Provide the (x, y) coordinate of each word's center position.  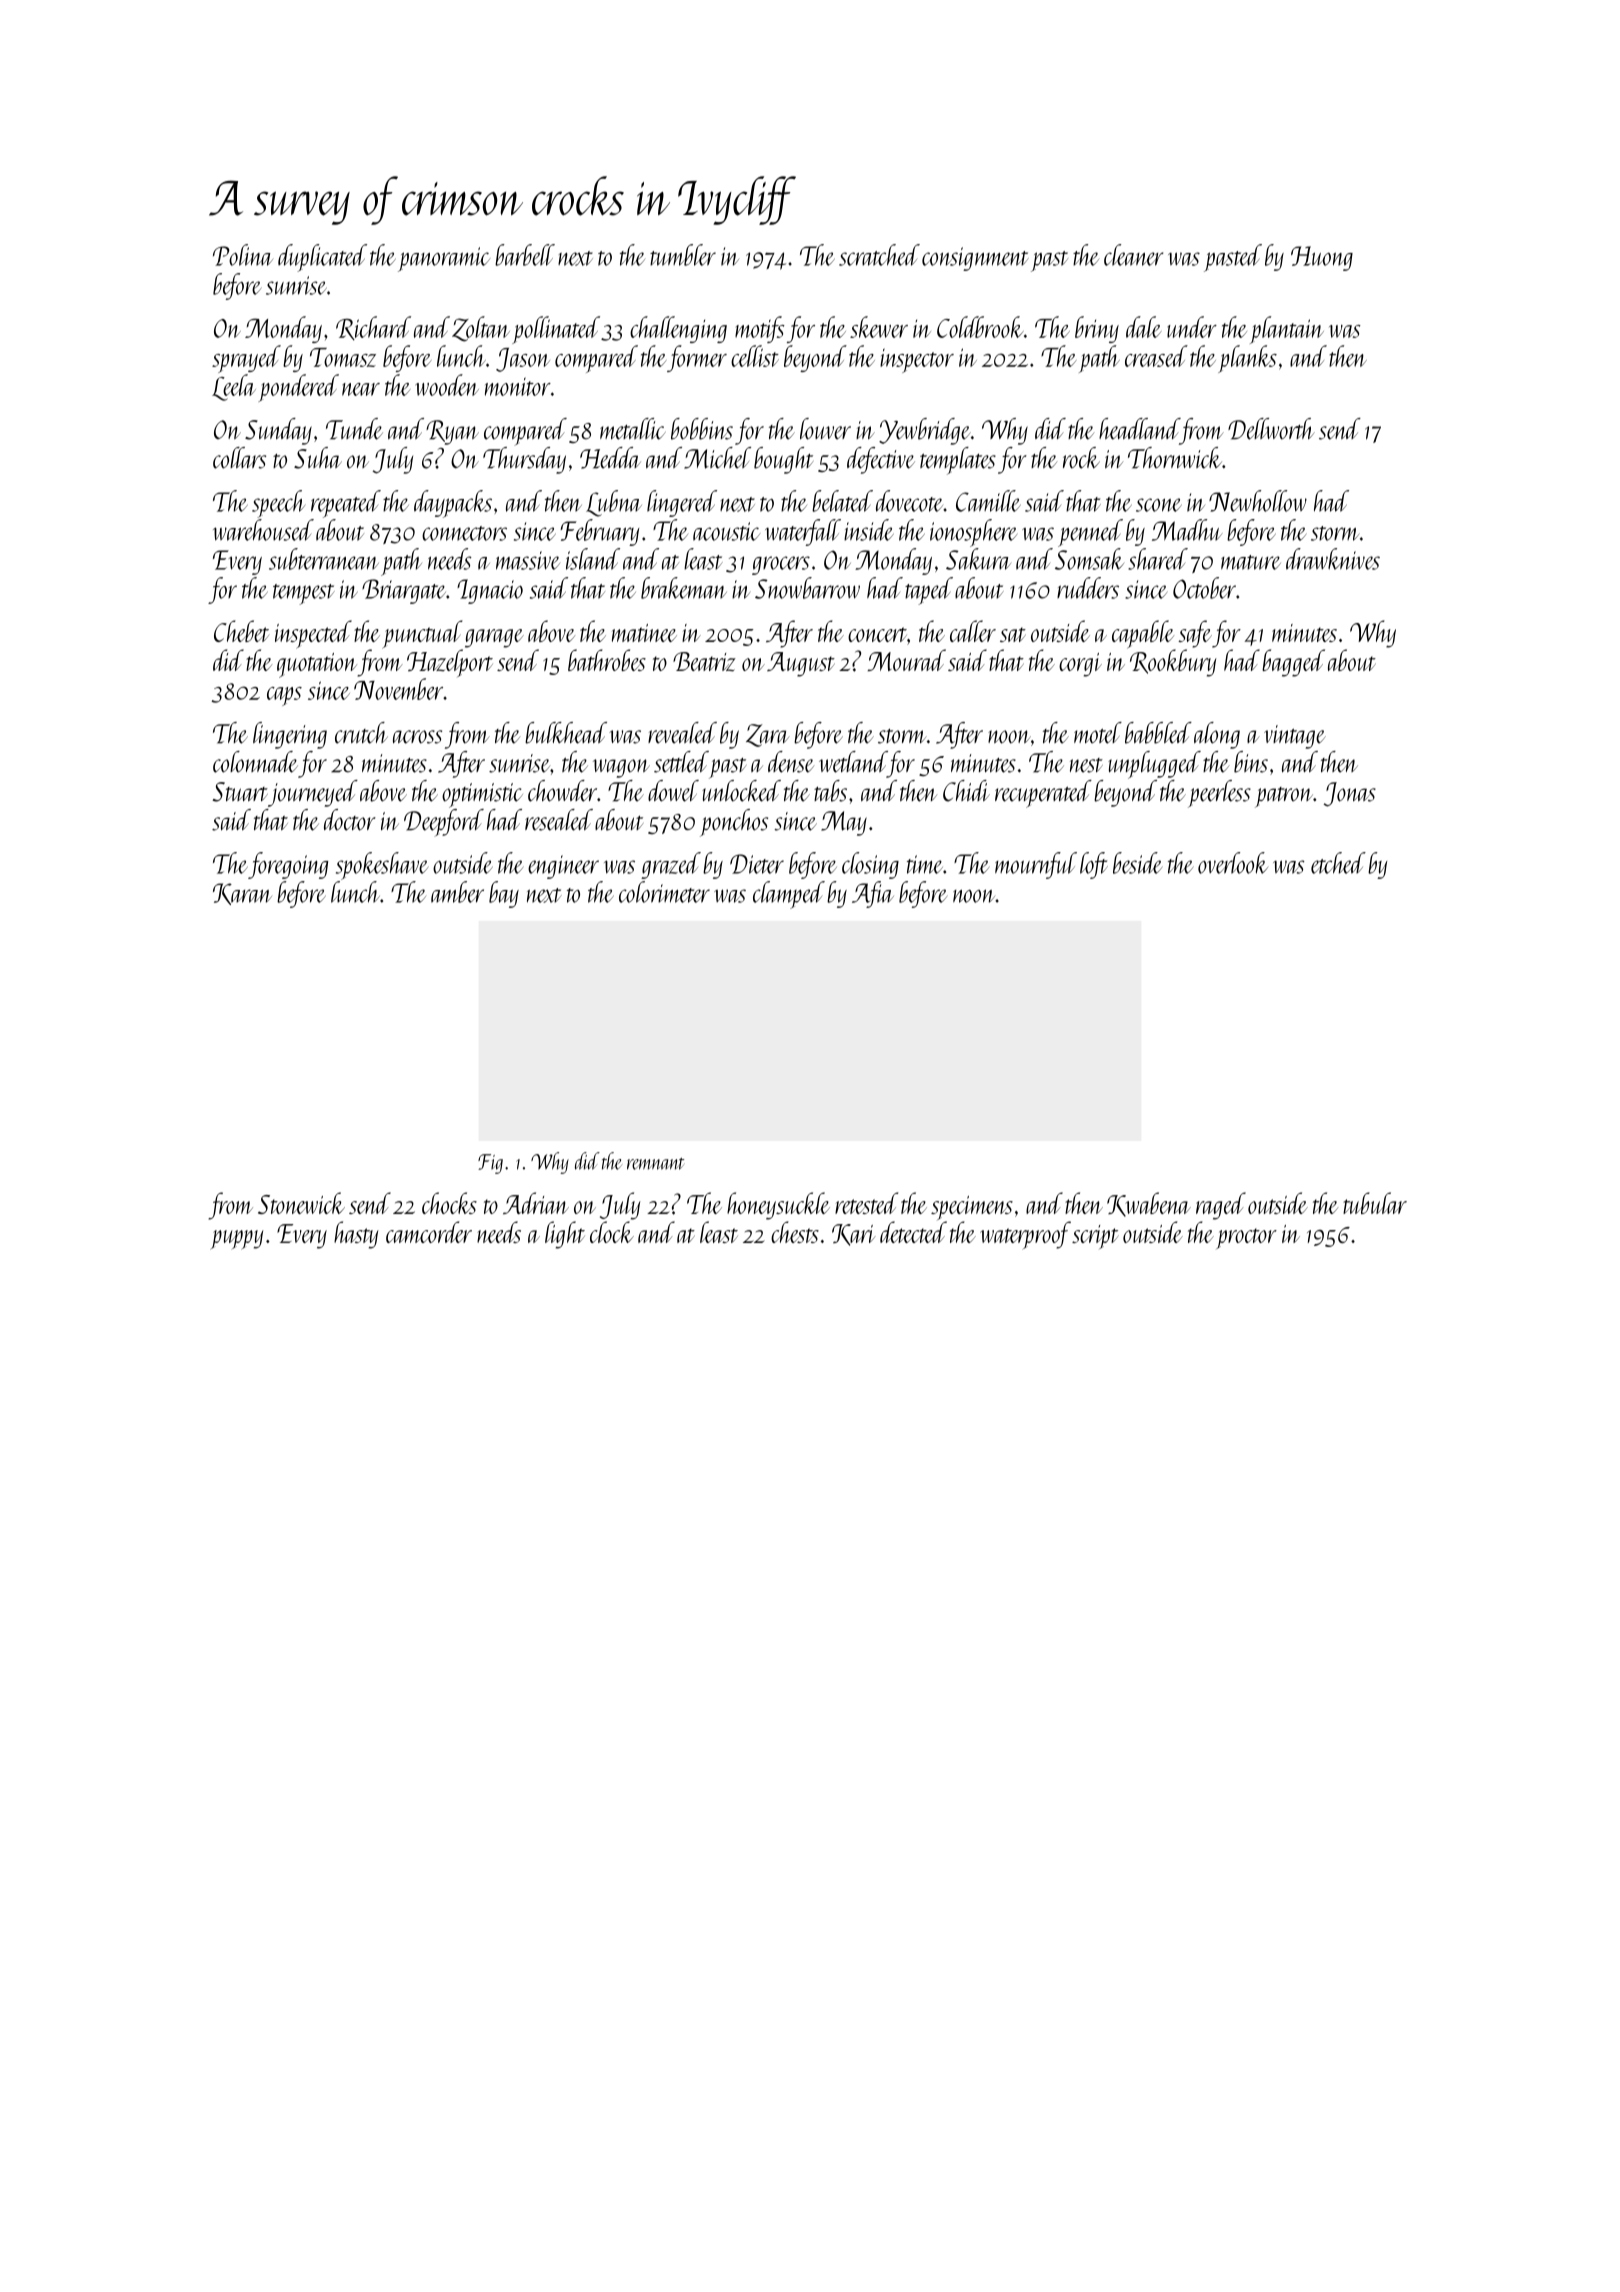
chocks (449, 1203)
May (844, 823)
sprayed (246, 359)
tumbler (683, 255)
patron (1284, 797)
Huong (1322, 258)
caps (284, 696)
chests (795, 1232)
